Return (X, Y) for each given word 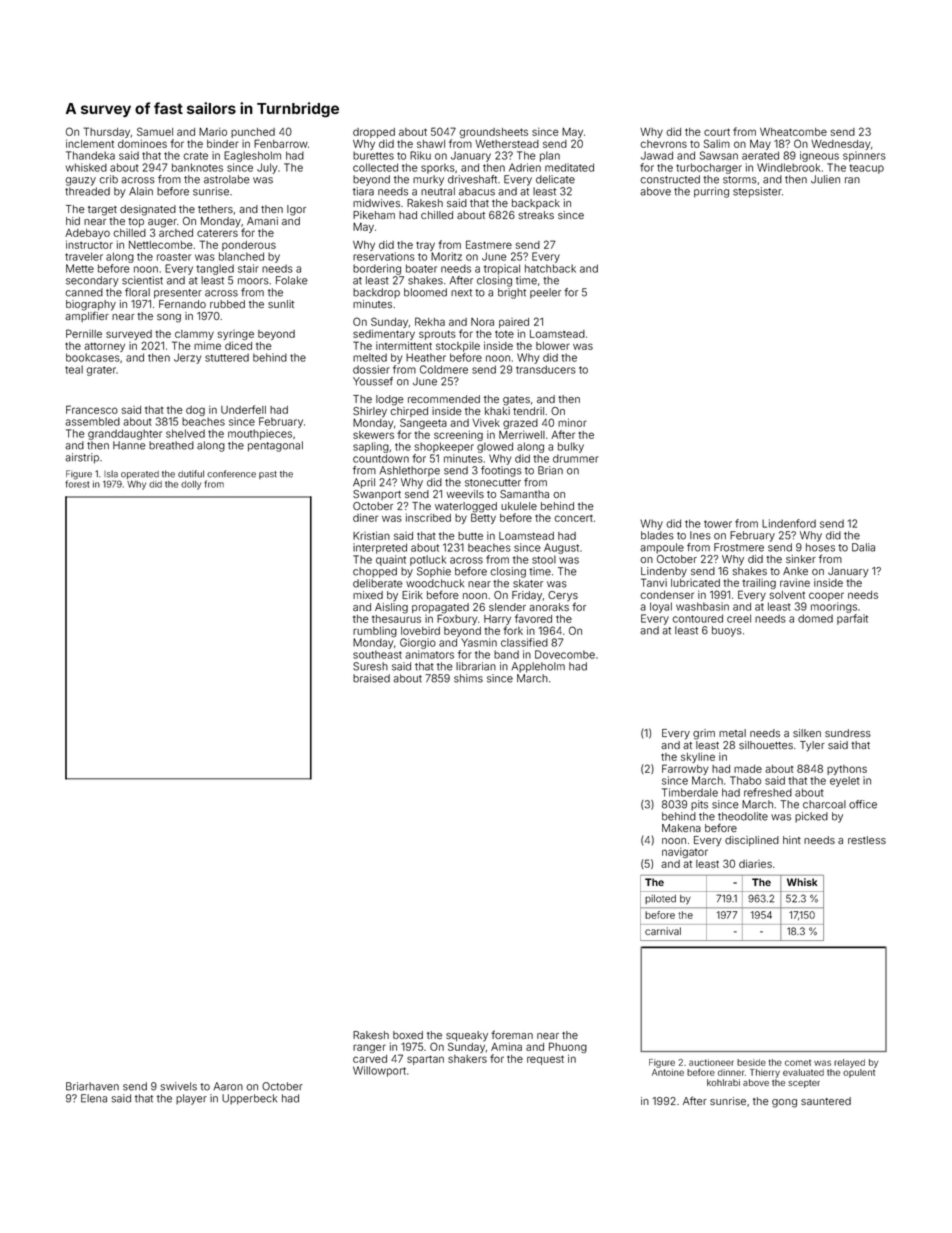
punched (253, 133)
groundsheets (493, 133)
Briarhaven (92, 1086)
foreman (512, 1034)
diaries (755, 863)
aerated (760, 155)
